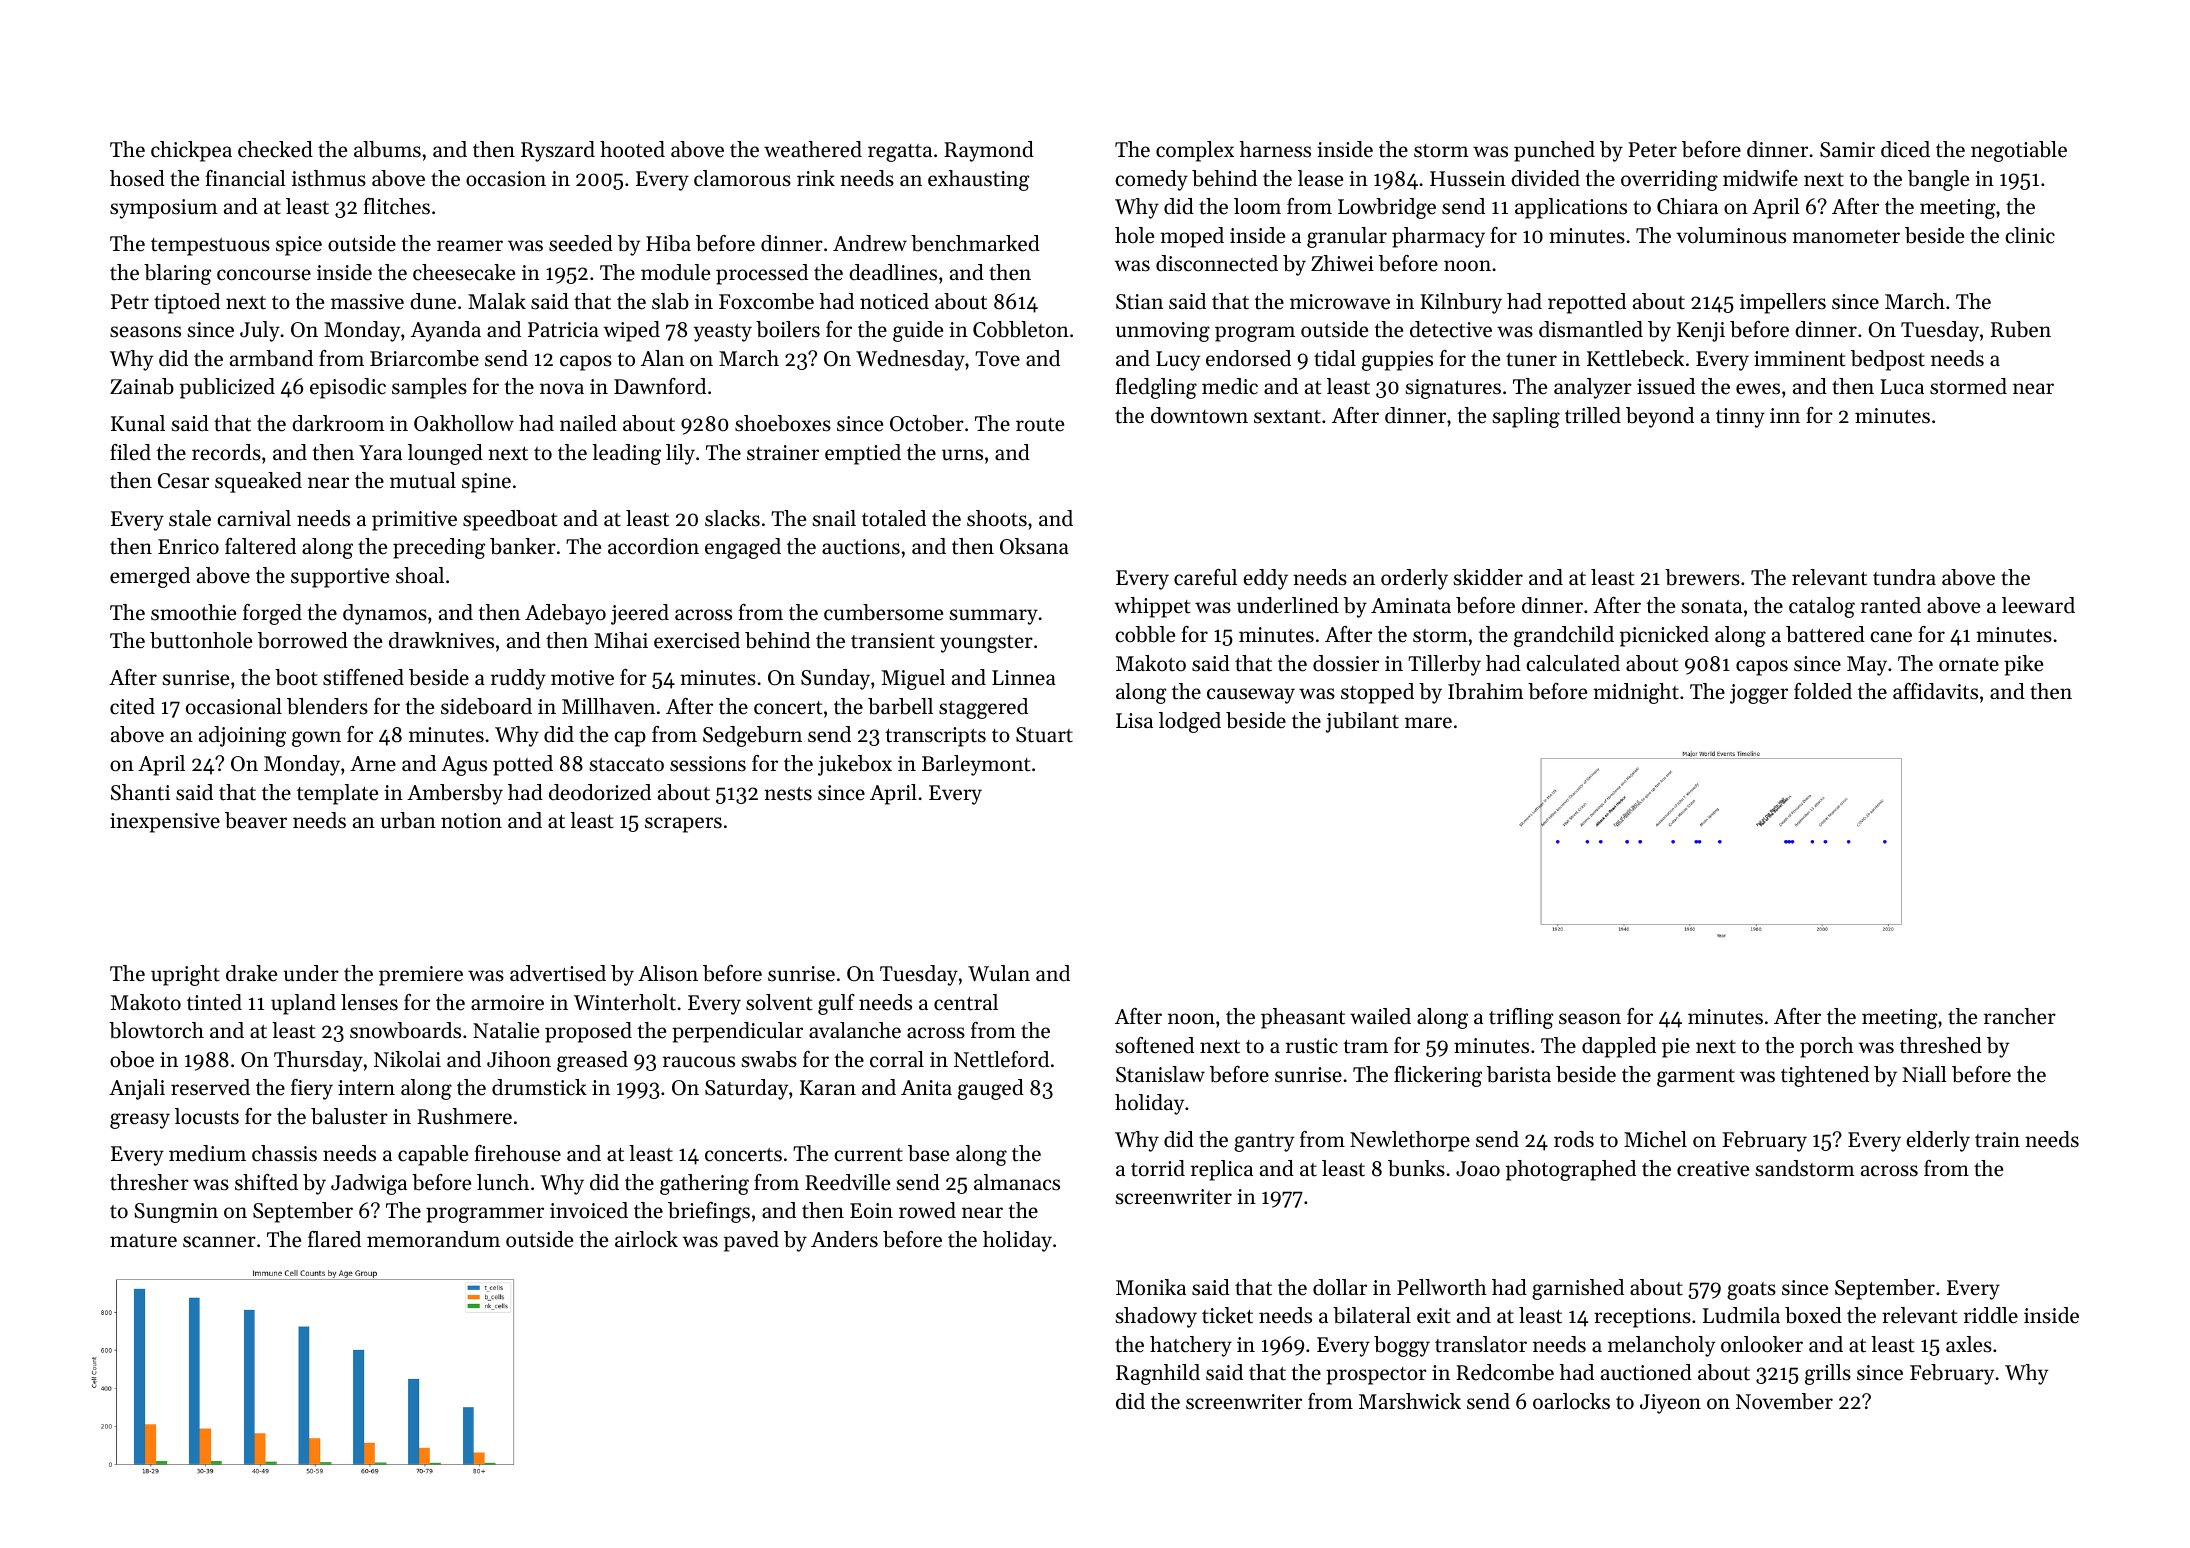 Image resolution: width=2190 pixels, height=1548 pixels. Describe the element at coordinates (1702, 577) in the image. I see `brewers` at that location.
